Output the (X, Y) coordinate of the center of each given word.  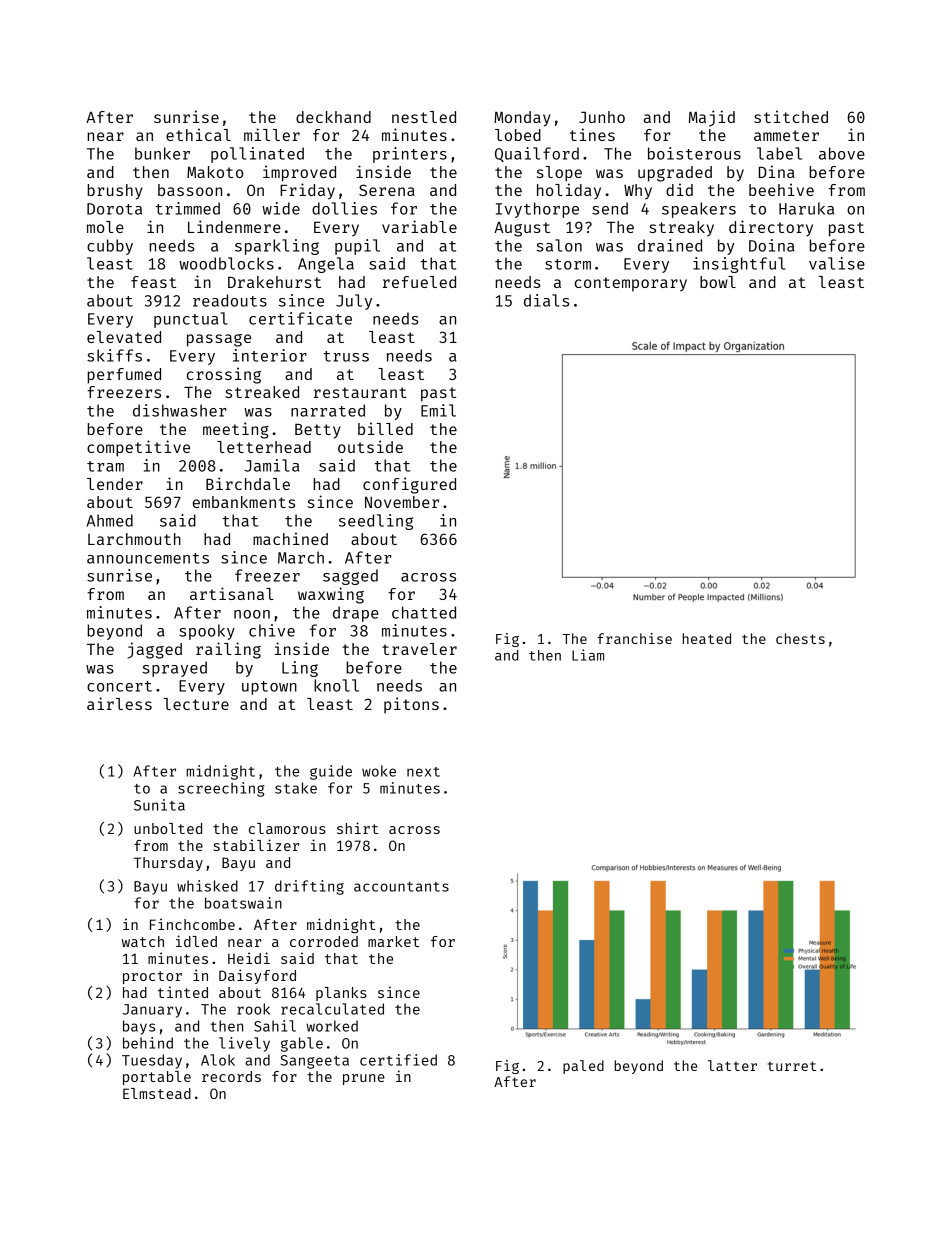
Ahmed (110, 520)
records (231, 1076)
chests (800, 638)
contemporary (631, 284)
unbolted (168, 828)
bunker (162, 153)
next (423, 772)
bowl (718, 282)
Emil (438, 410)
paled (583, 1067)
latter (732, 1065)
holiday (569, 191)
